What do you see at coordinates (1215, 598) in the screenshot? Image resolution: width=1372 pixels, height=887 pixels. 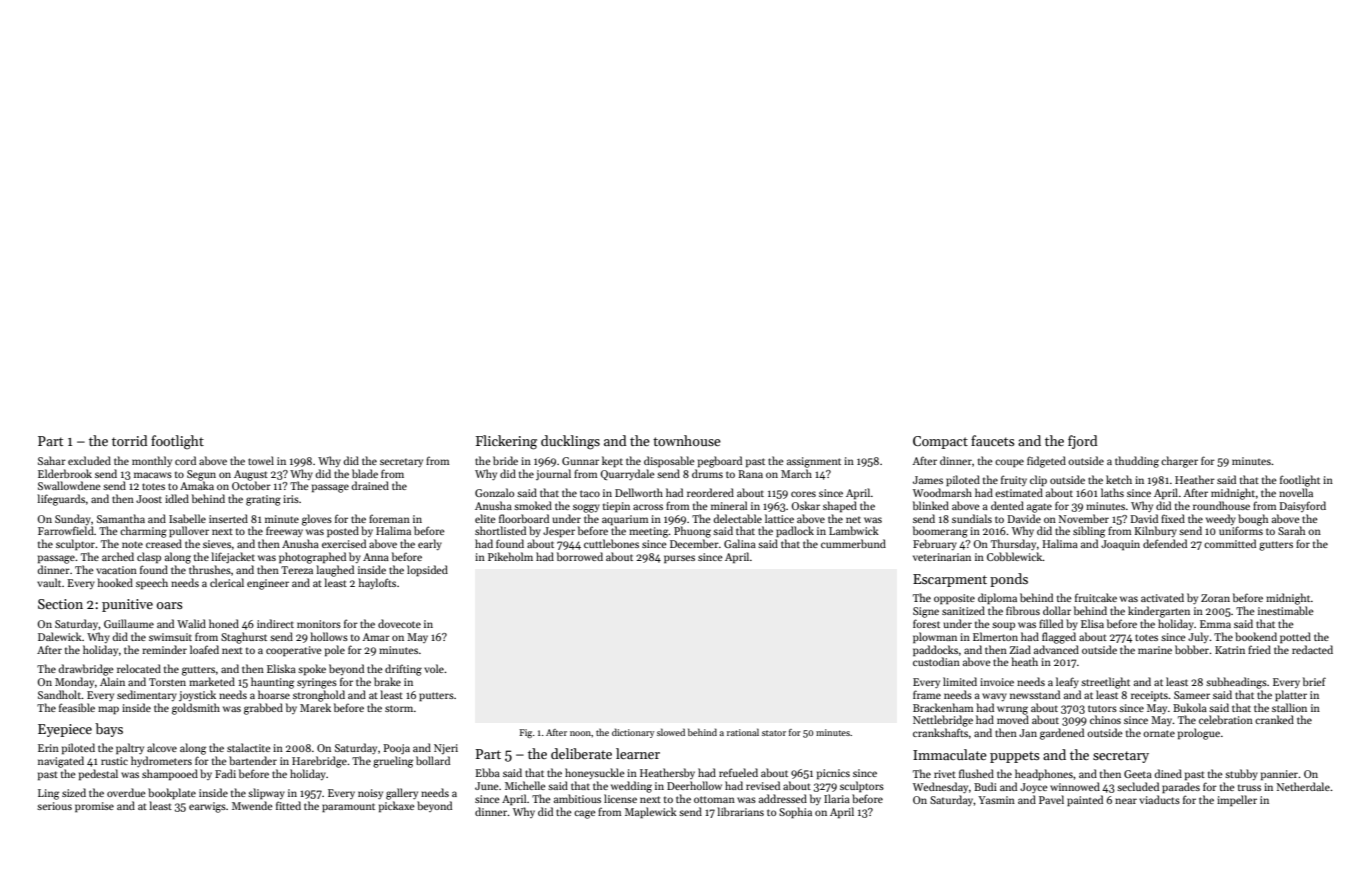 I see `Zoran` at bounding box center [1215, 598].
